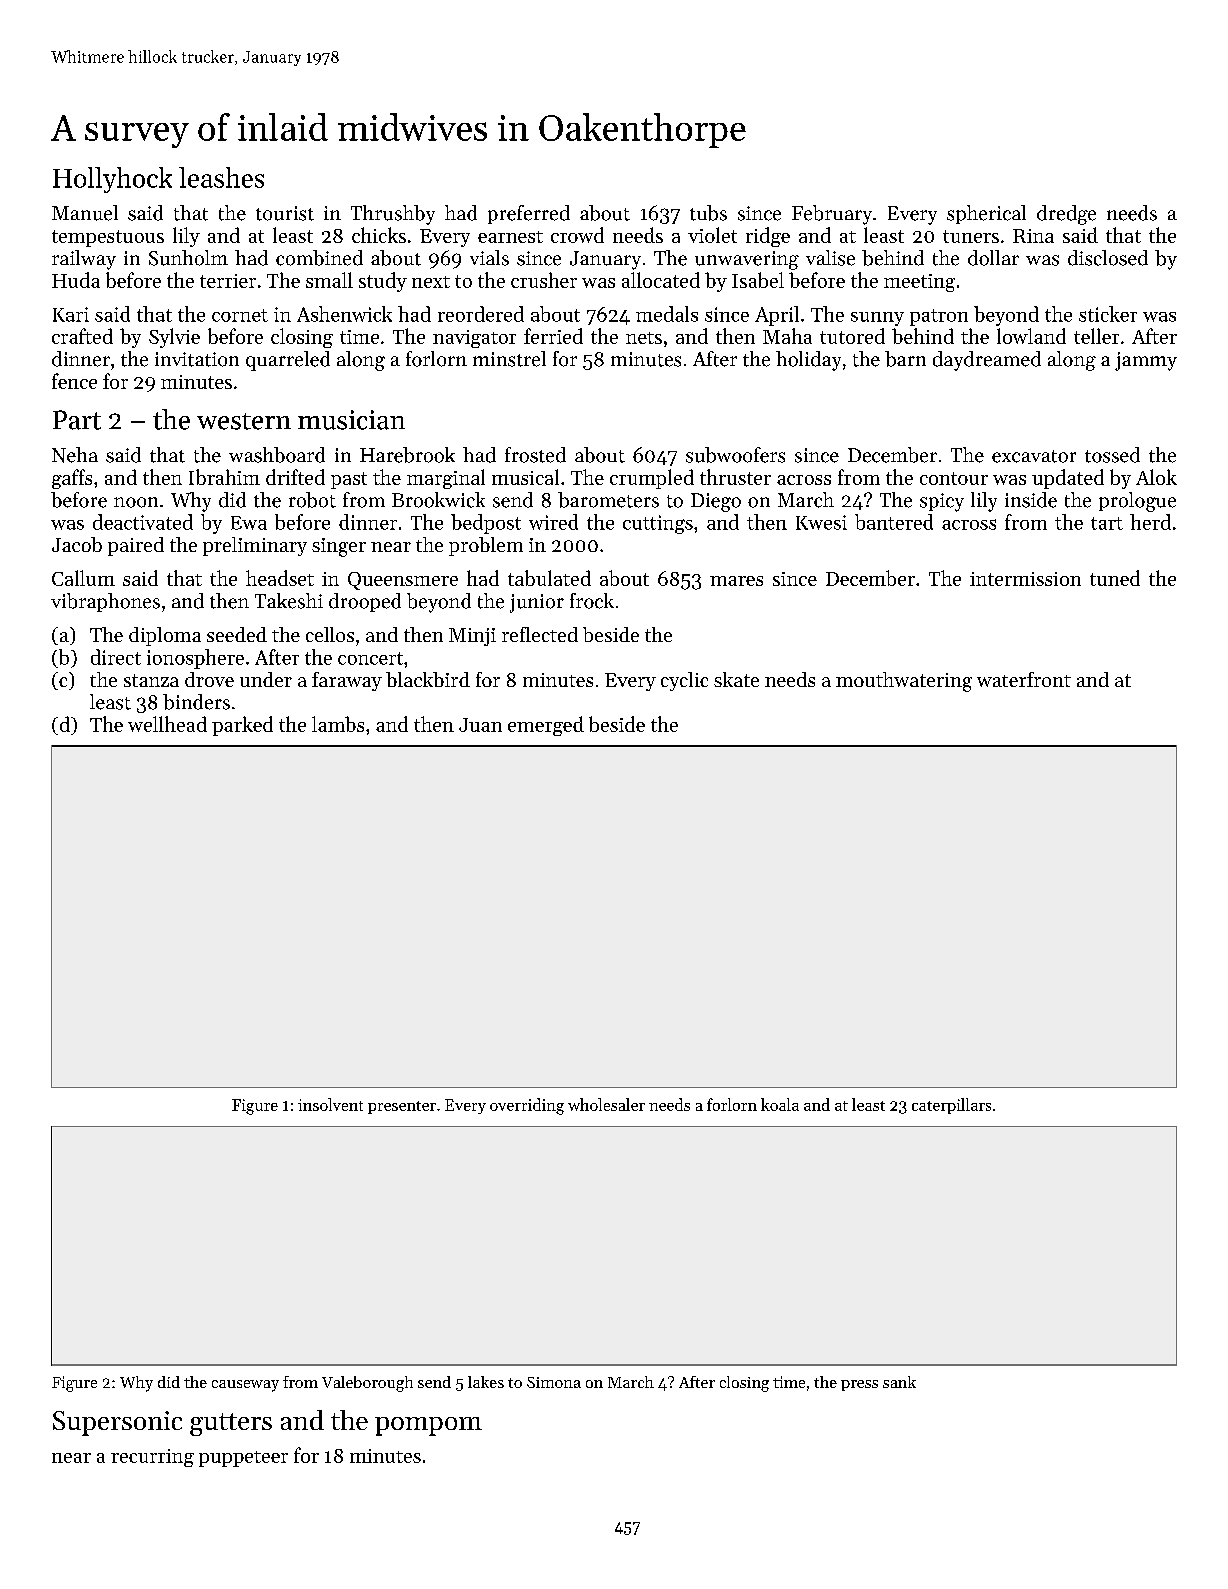 The image size is (1228, 1589). I want to click on contour, so click(954, 478).
